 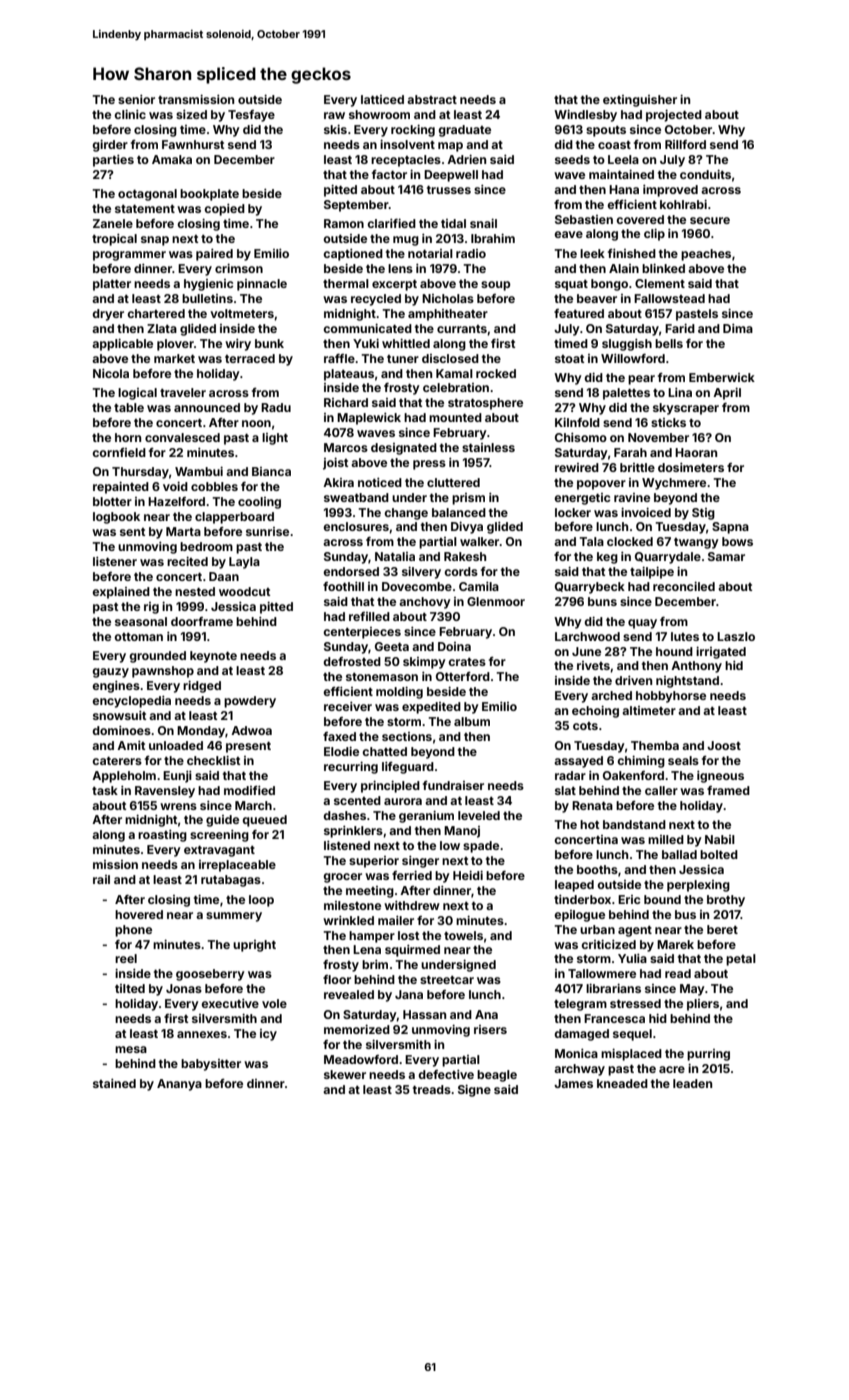 What do you see at coordinates (696, 452) in the page?
I see `Haoran` at bounding box center [696, 452].
